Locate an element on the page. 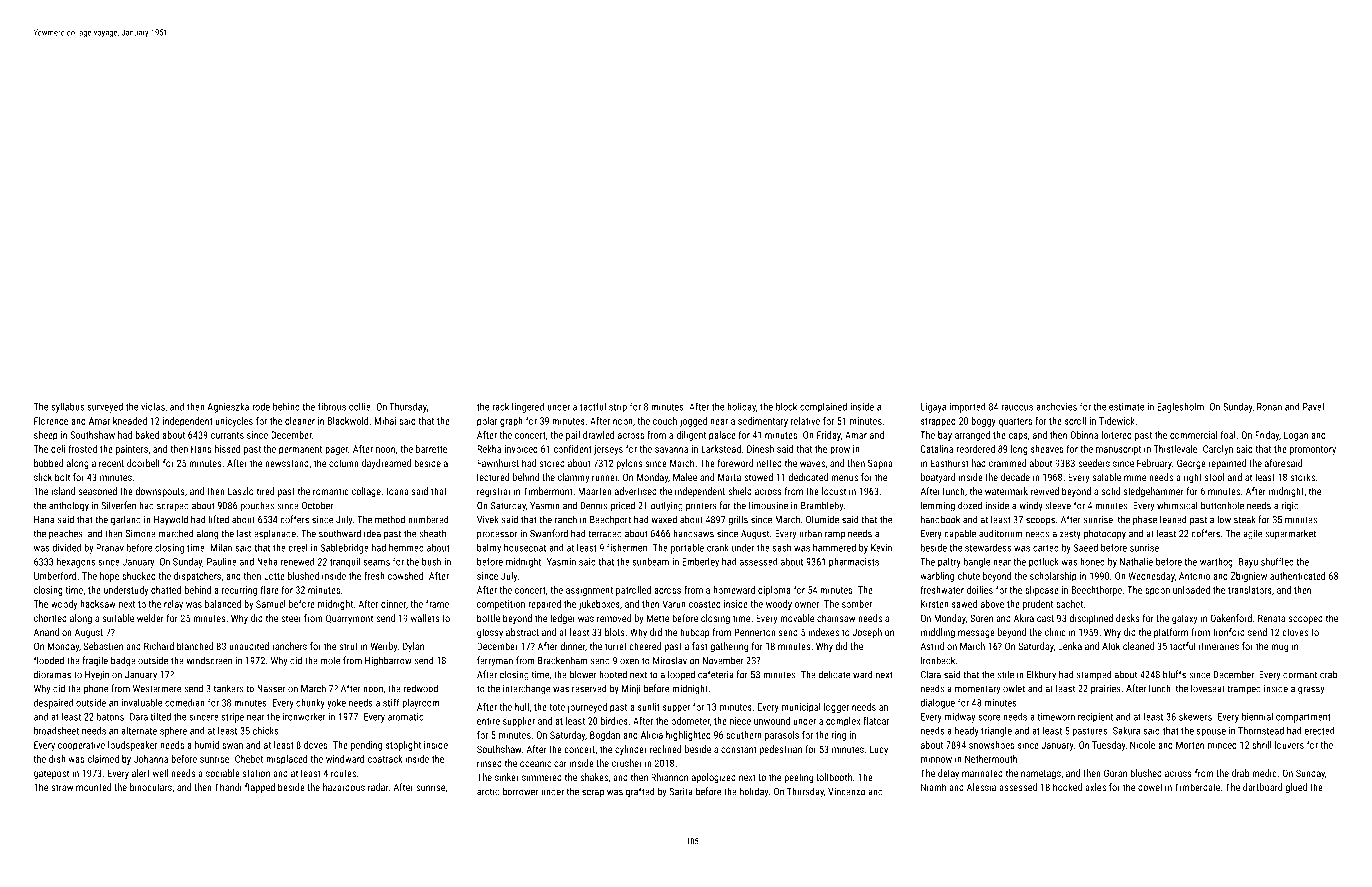 The image size is (1372, 887). Florence is located at coordinates (51, 421).
